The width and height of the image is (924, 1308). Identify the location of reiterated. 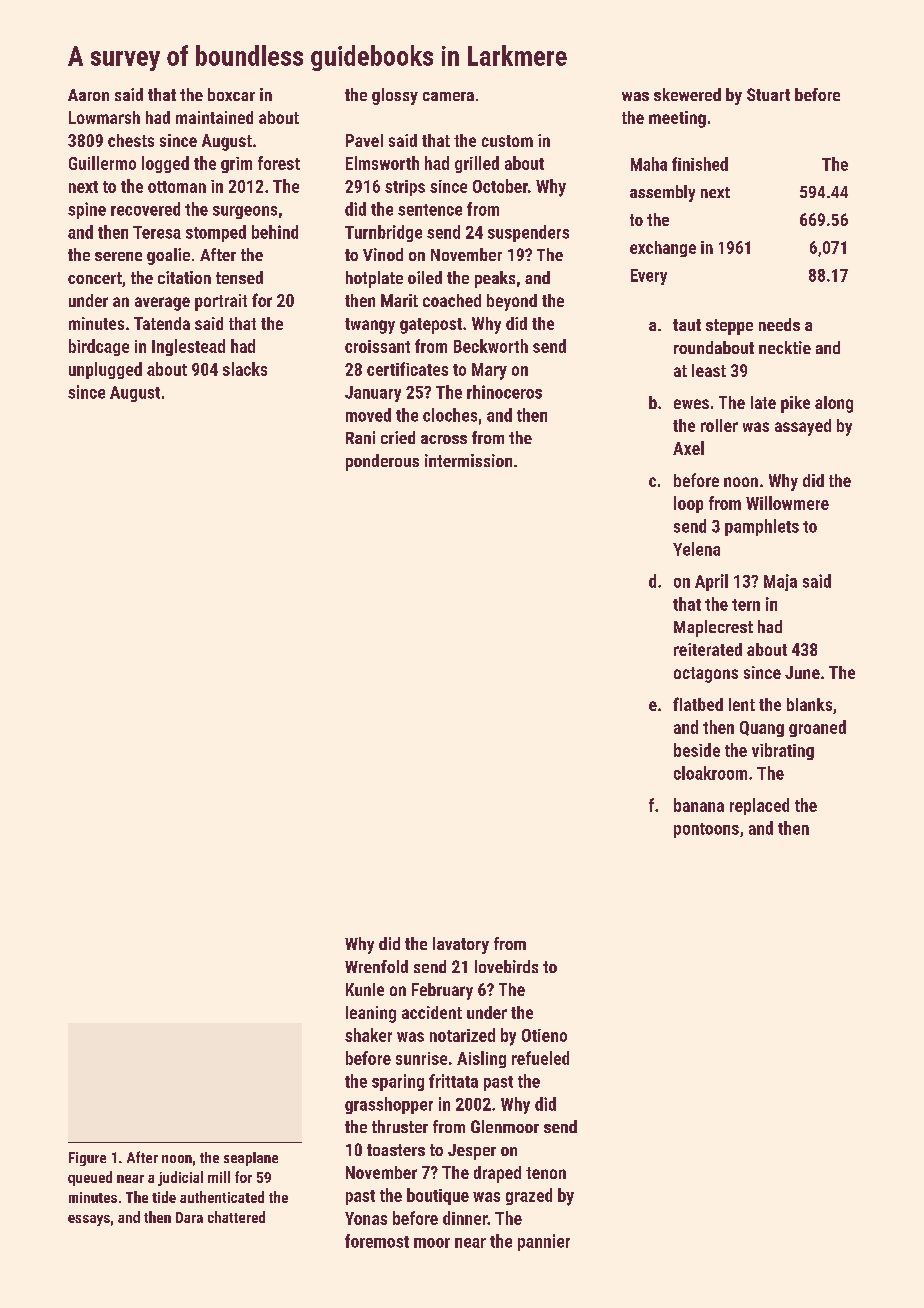
(708, 649).
